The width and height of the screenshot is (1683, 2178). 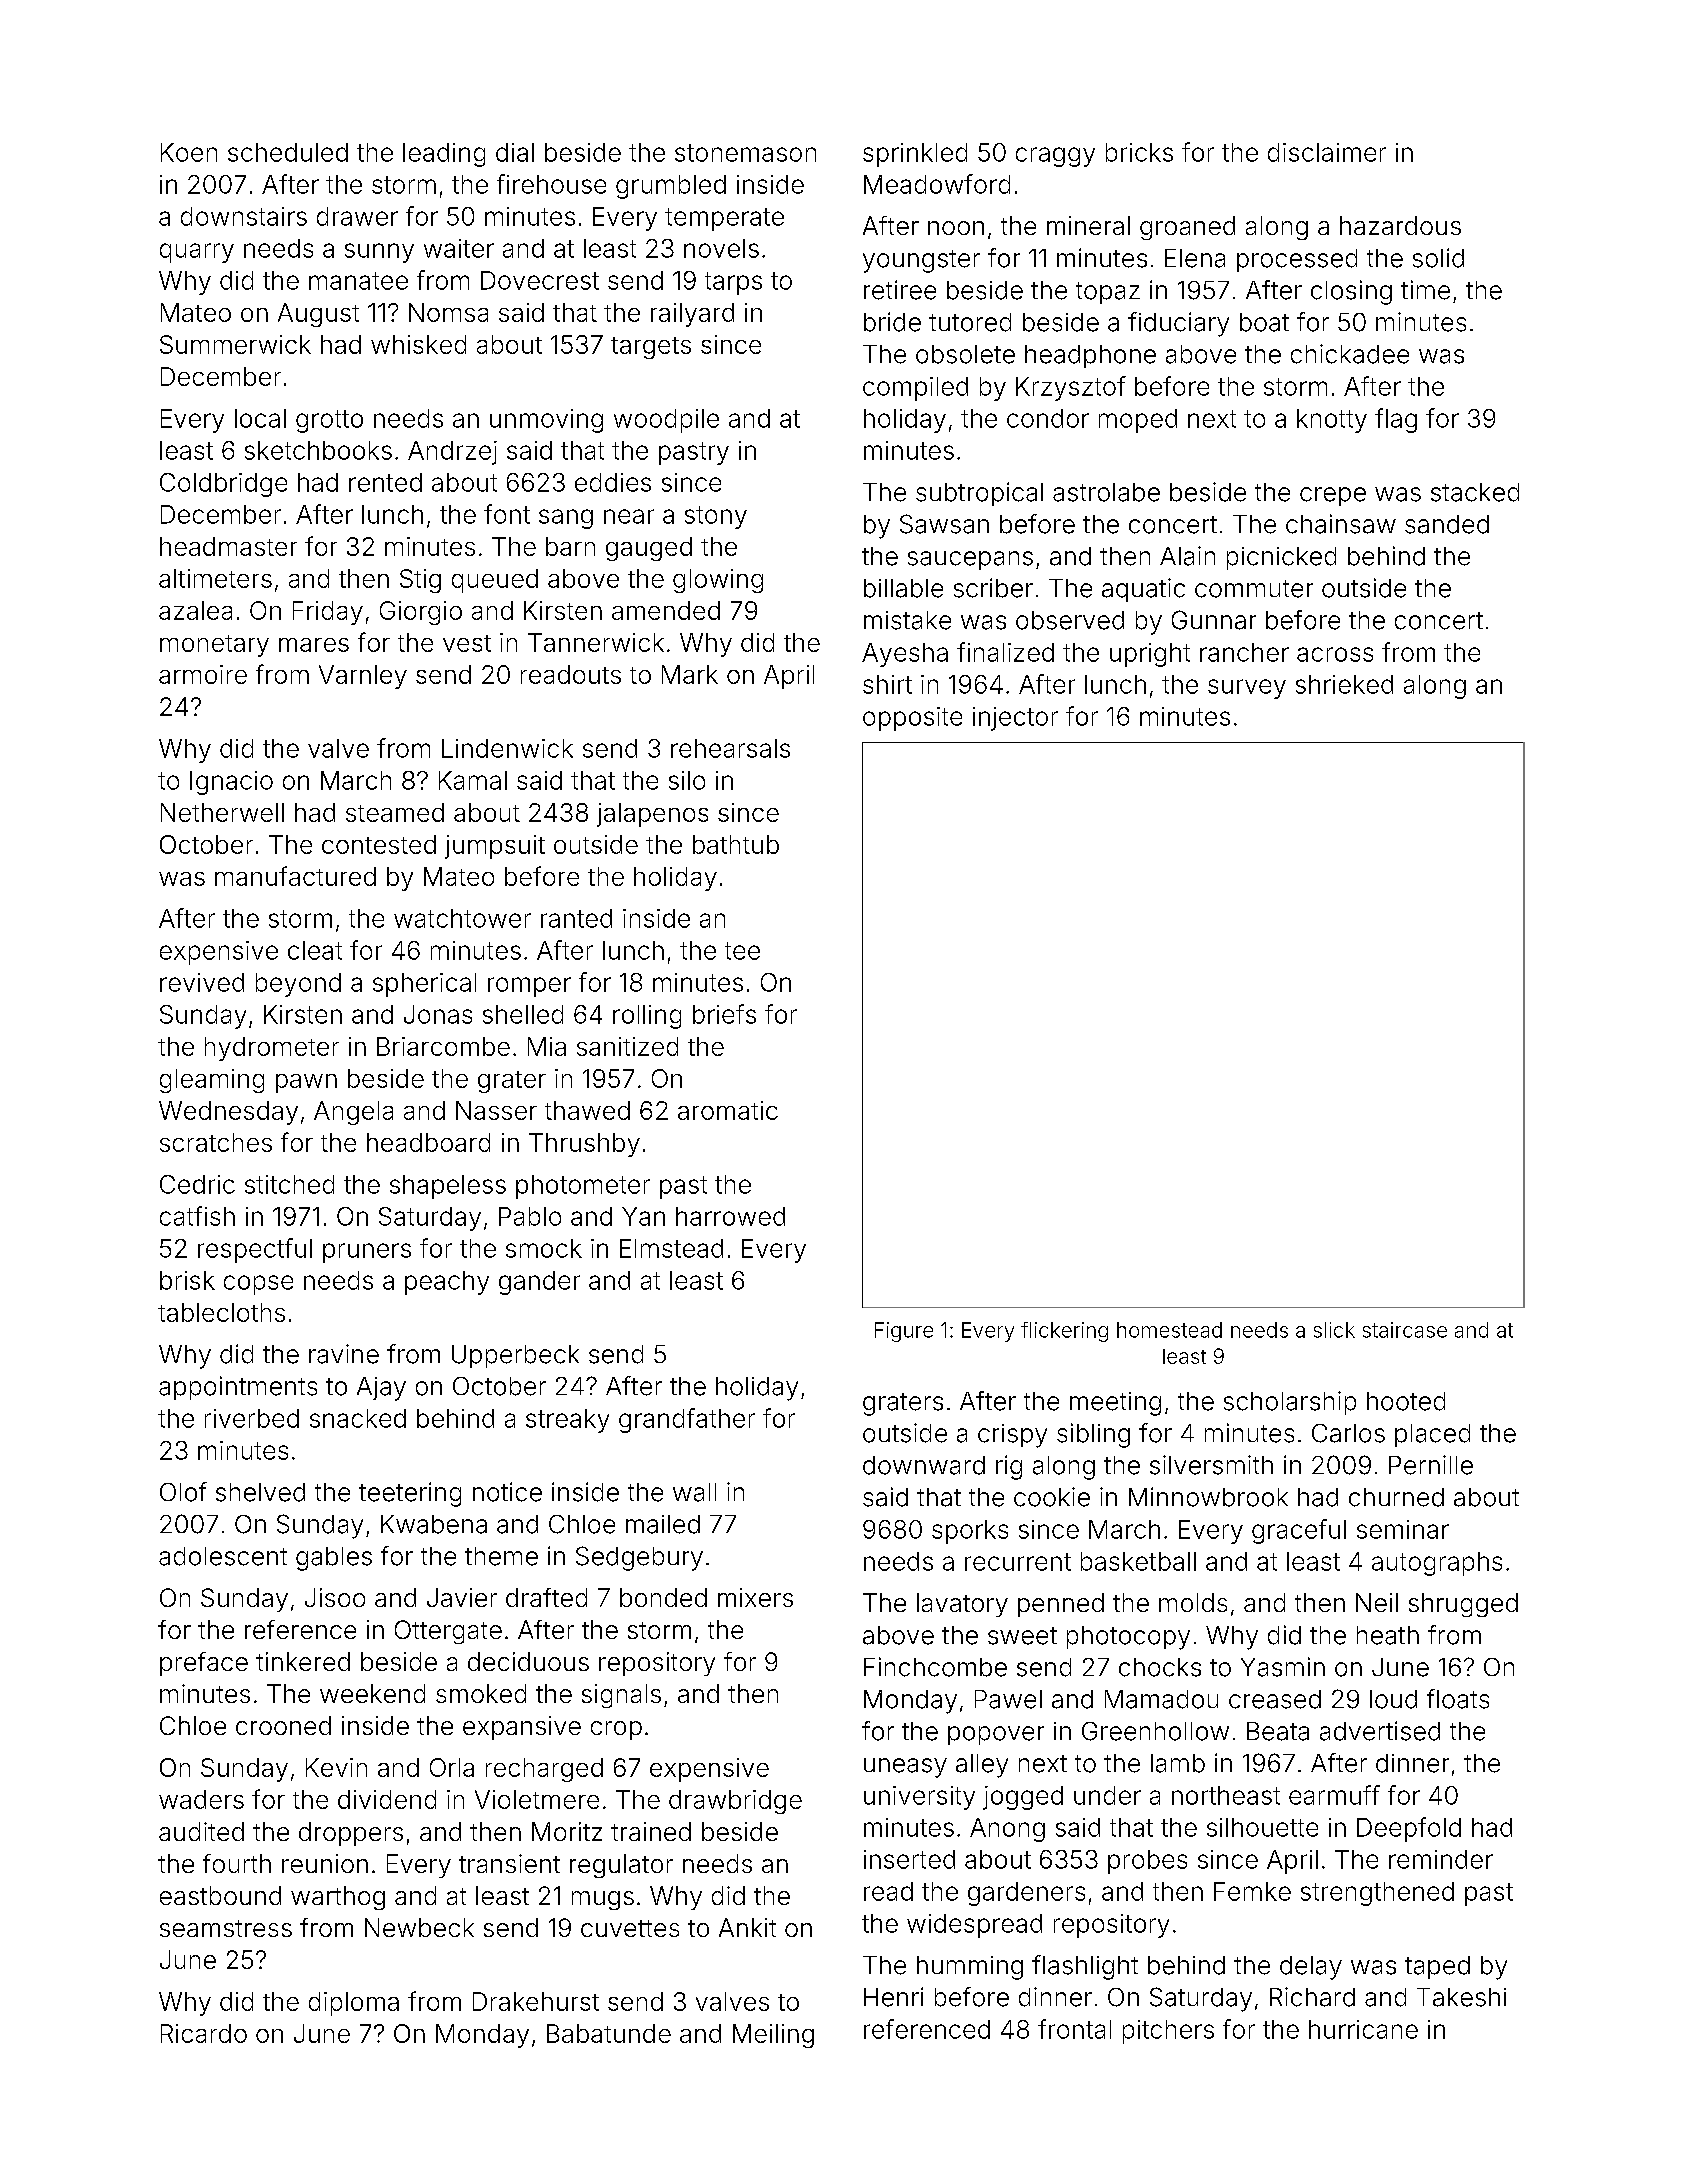 I want to click on bricks, so click(x=1139, y=152).
